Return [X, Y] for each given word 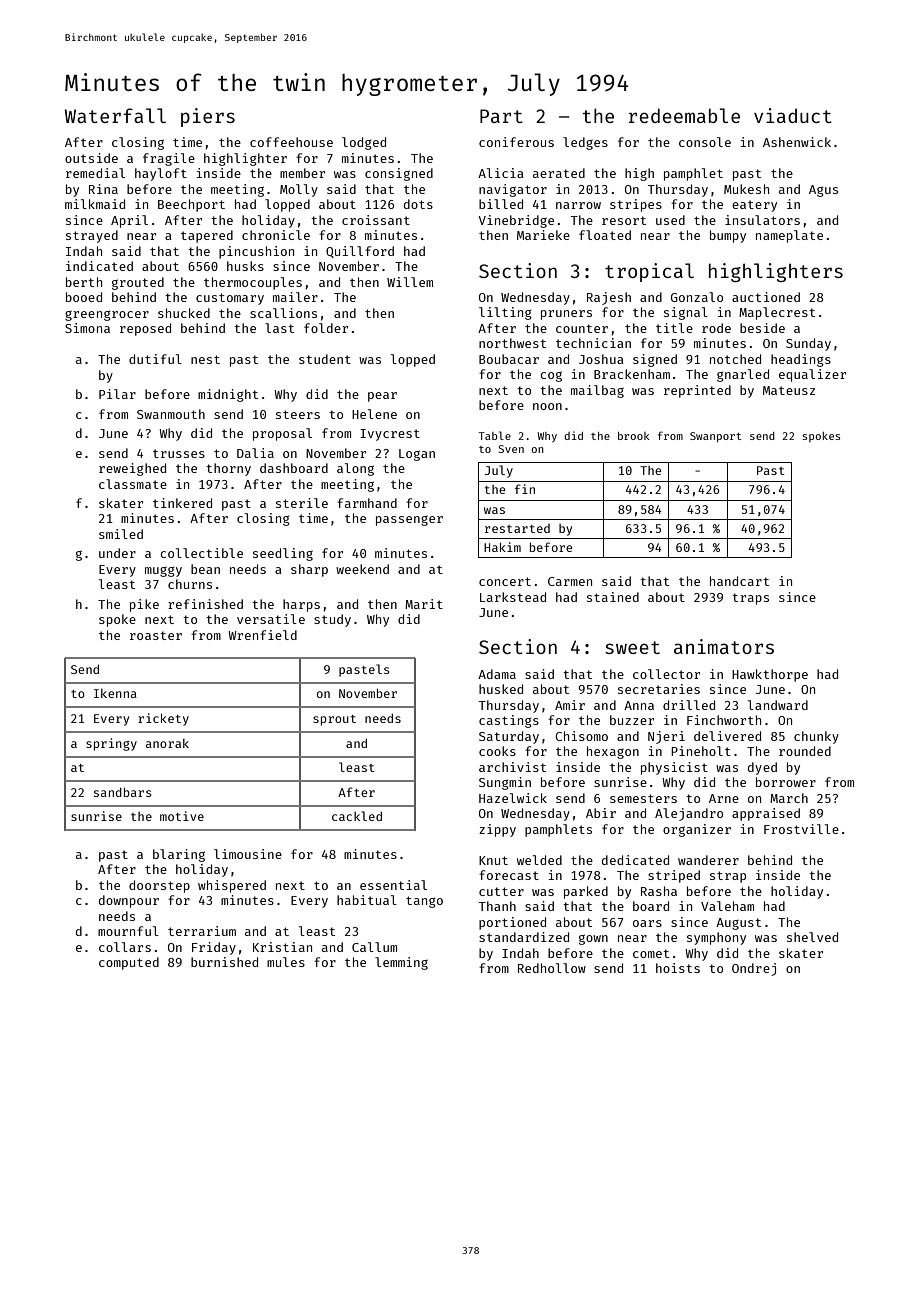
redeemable [684, 115]
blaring [179, 855]
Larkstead [513, 597]
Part [501, 116]
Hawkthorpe [770, 675]
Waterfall [115, 115]
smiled [121, 534]
